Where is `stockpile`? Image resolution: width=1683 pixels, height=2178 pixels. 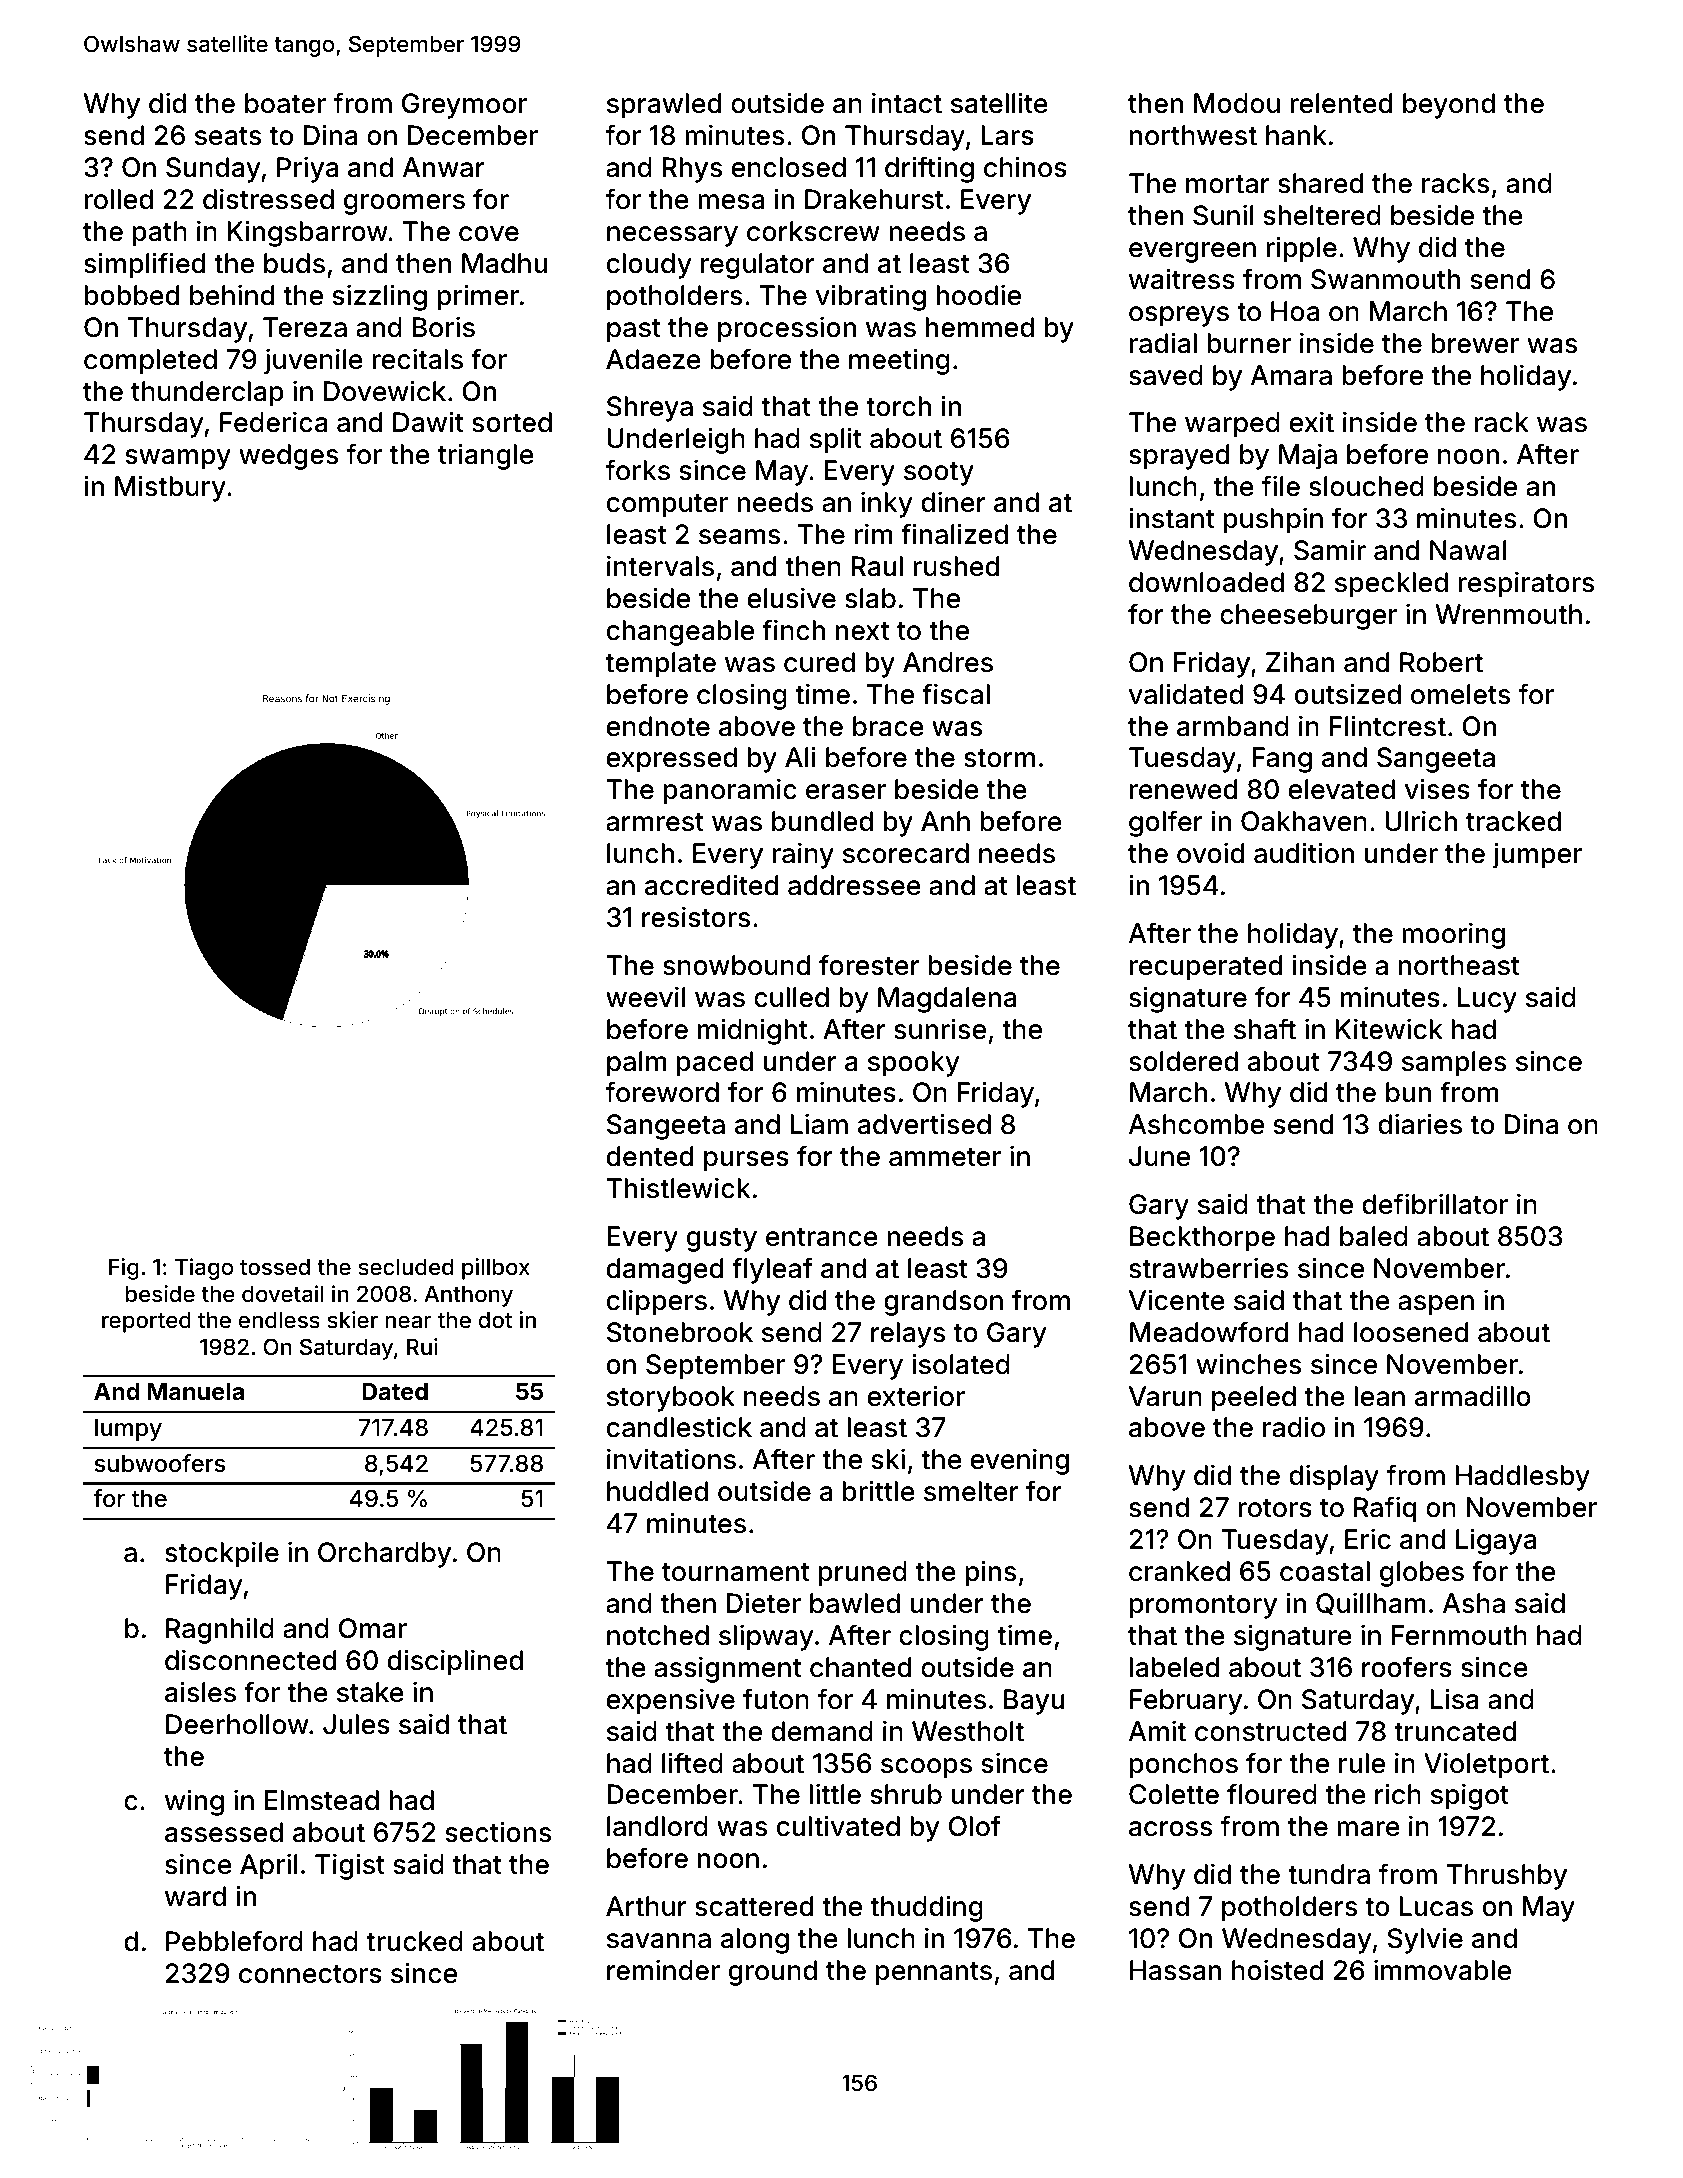 stockpile is located at coordinates (222, 1555).
